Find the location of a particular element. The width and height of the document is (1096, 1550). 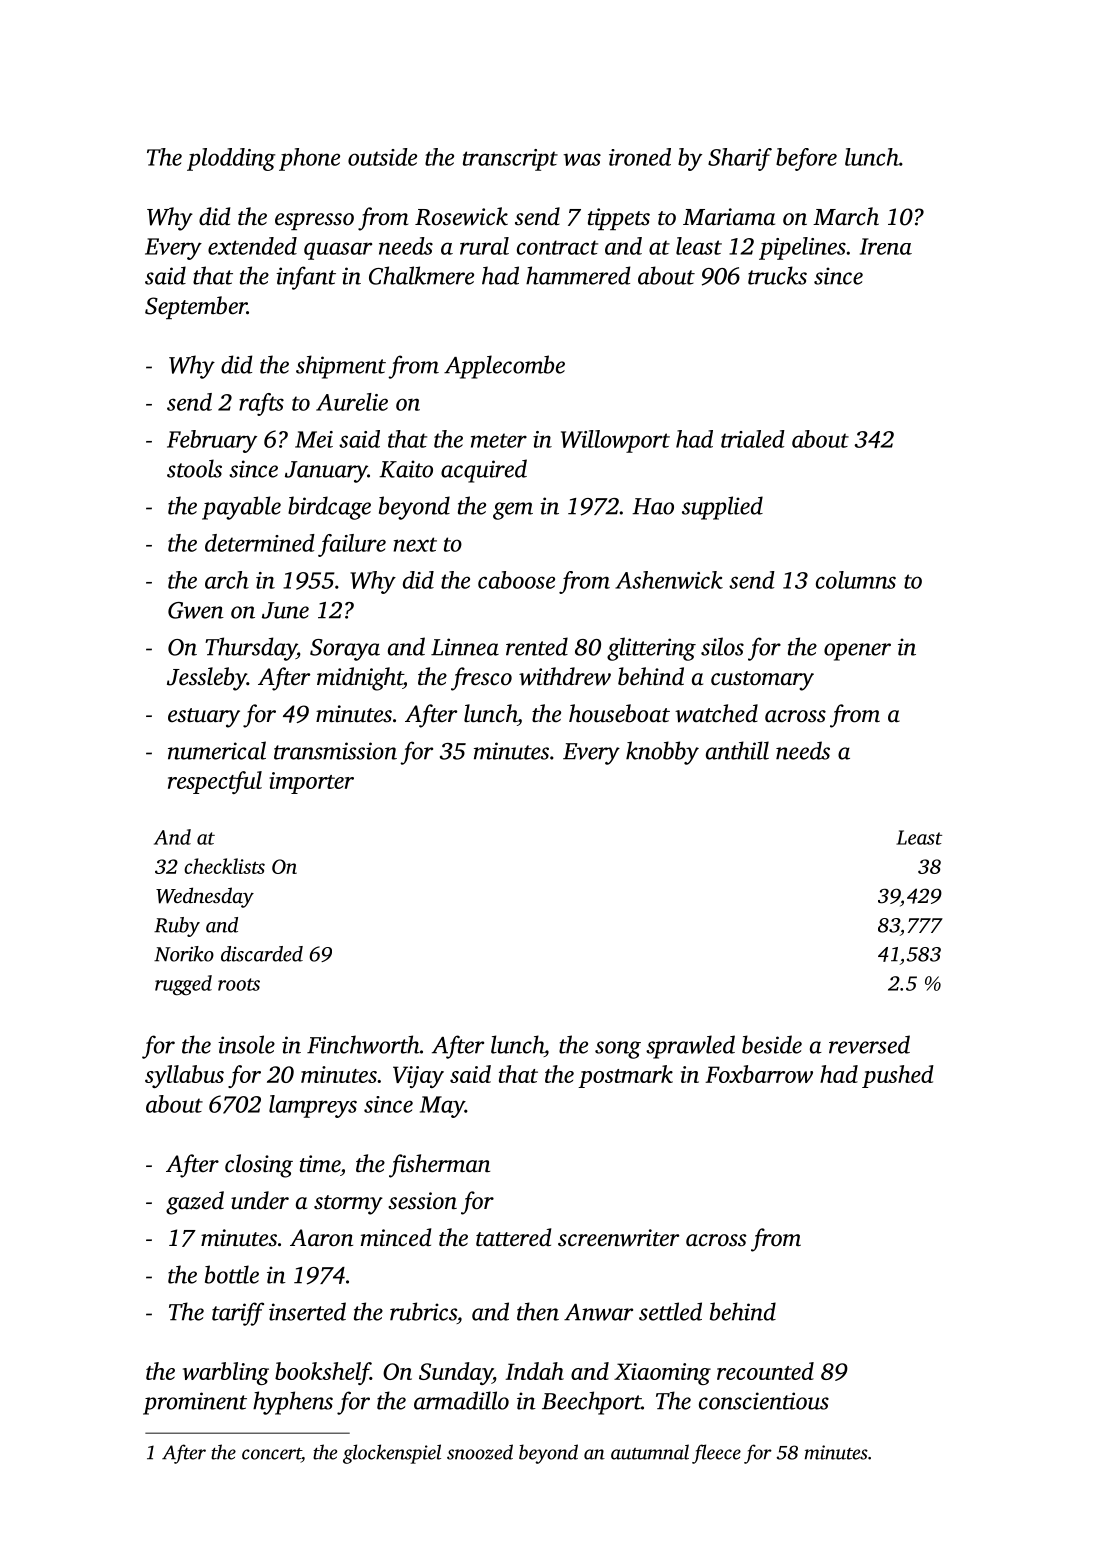

concert is located at coordinates (271, 1453).
